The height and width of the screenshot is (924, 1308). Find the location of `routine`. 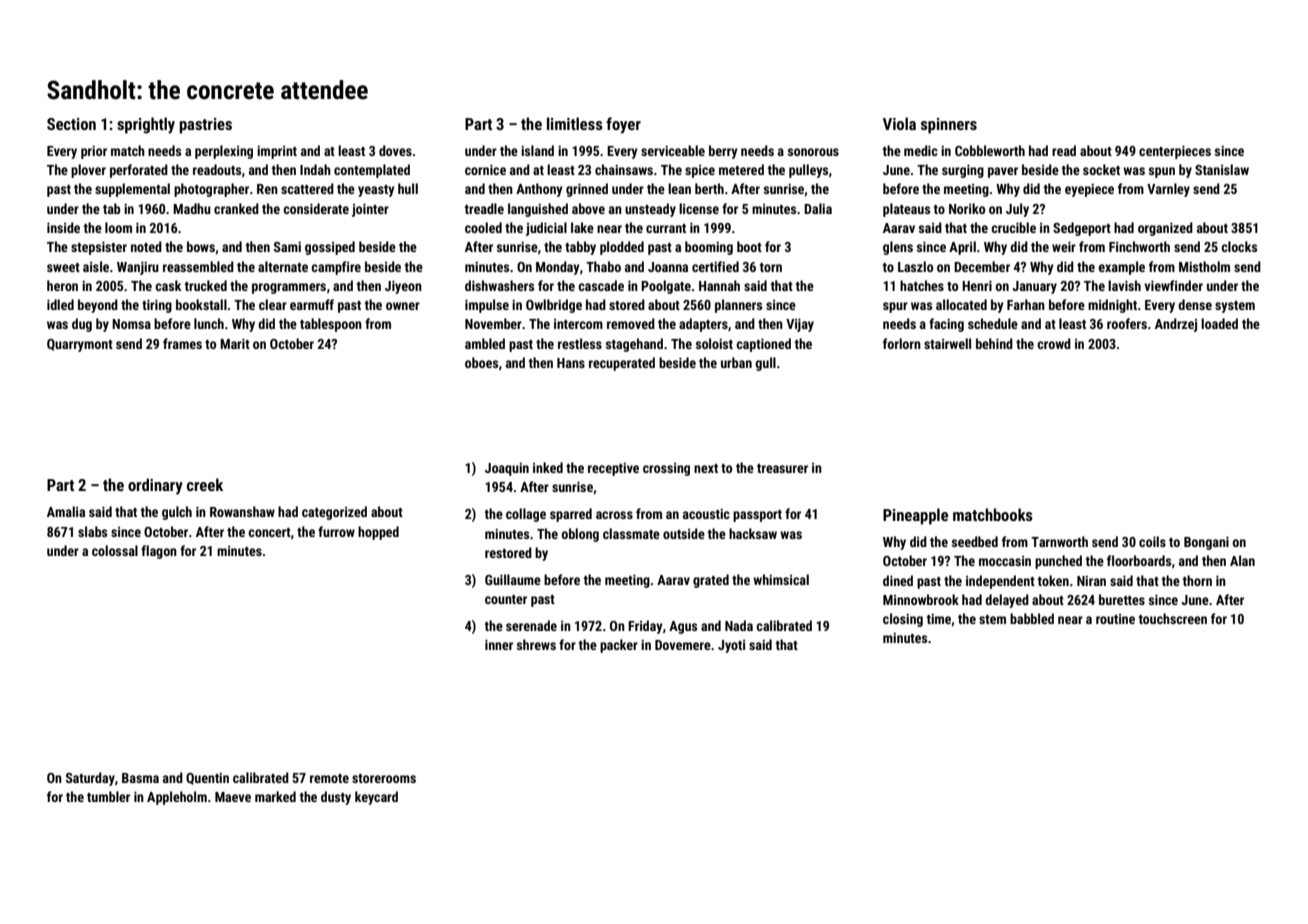

routine is located at coordinates (1115, 619).
